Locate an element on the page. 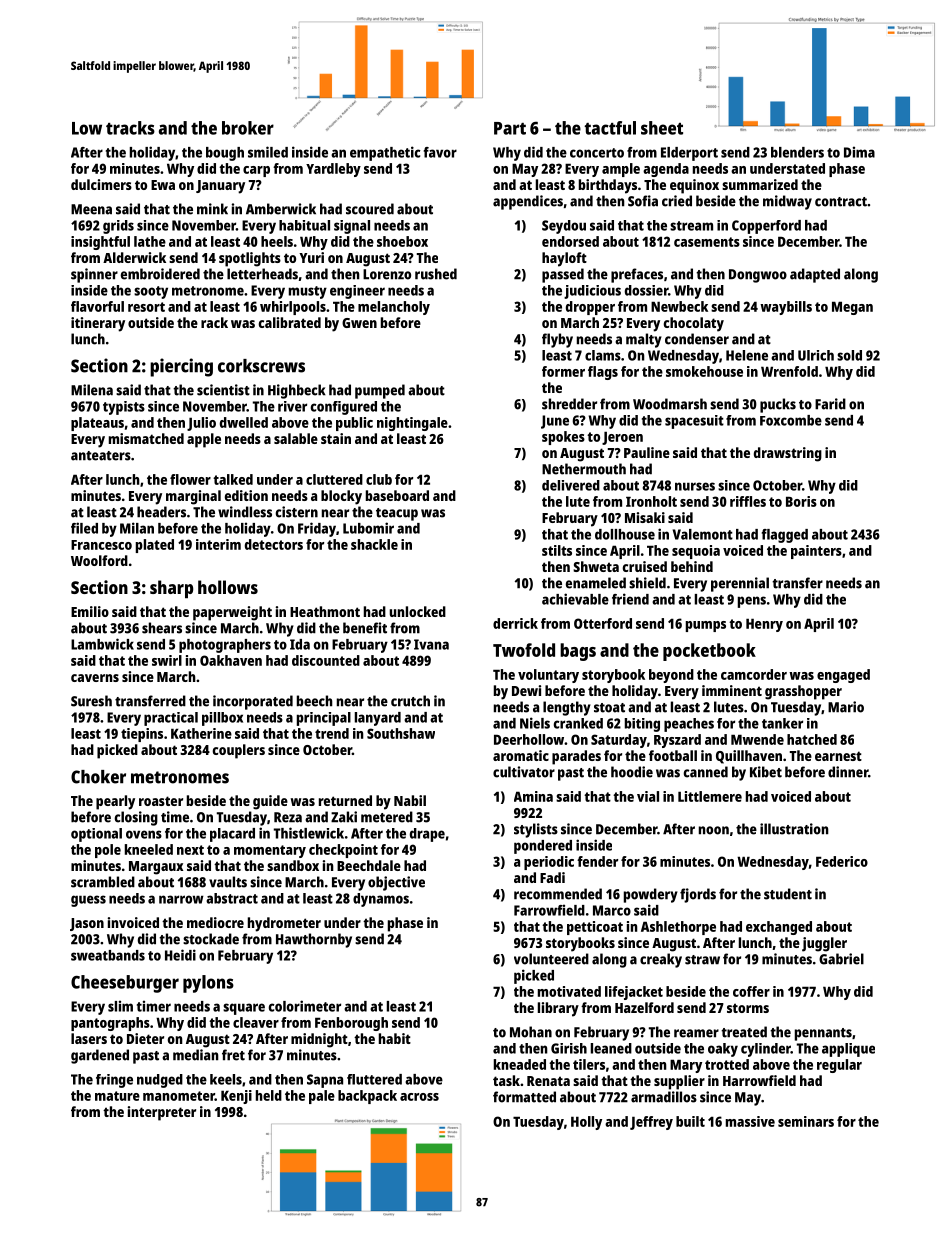 The height and width of the image is (1233, 952). sooty is located at coordinates (151, 292).
